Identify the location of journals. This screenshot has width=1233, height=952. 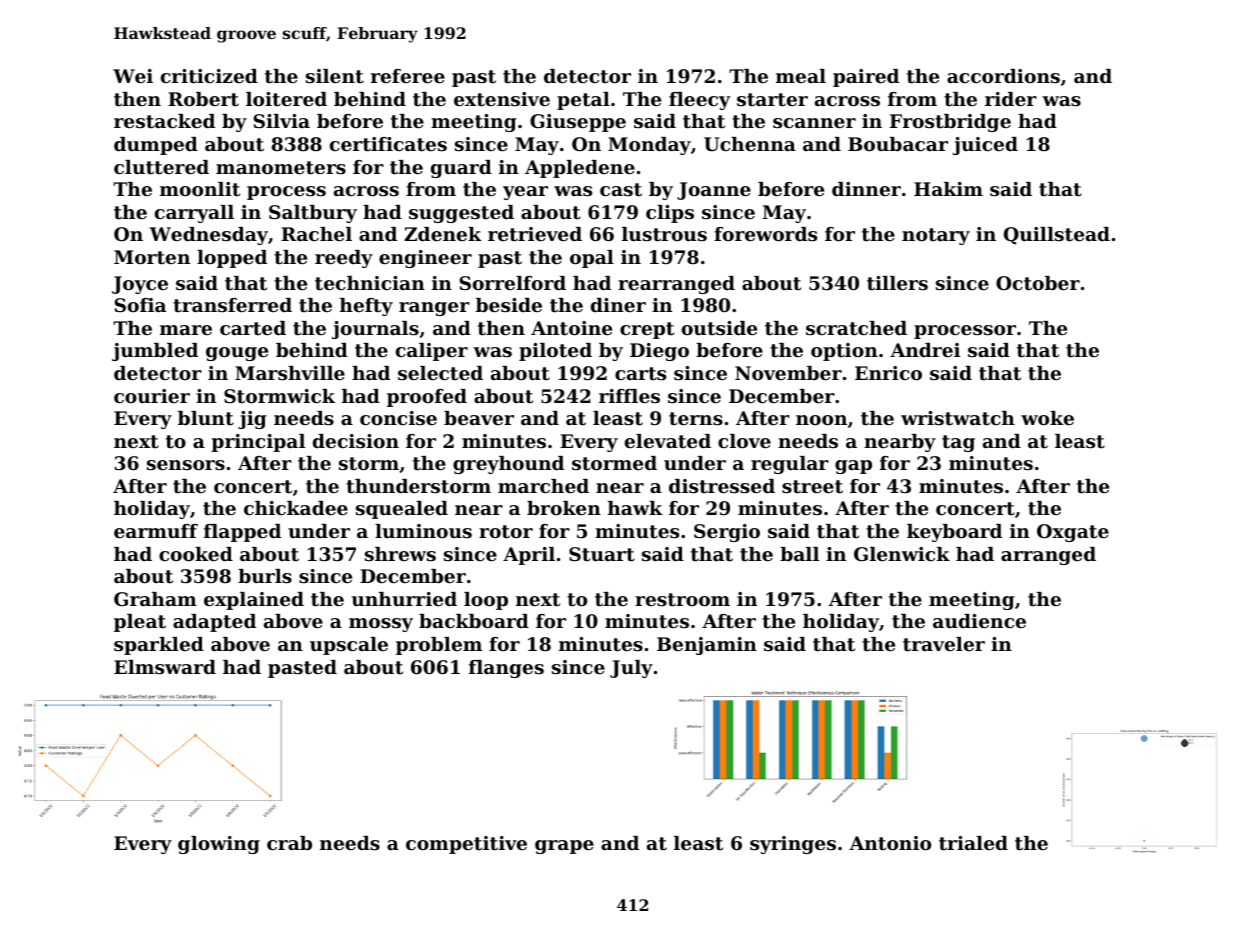
(375, 330).
